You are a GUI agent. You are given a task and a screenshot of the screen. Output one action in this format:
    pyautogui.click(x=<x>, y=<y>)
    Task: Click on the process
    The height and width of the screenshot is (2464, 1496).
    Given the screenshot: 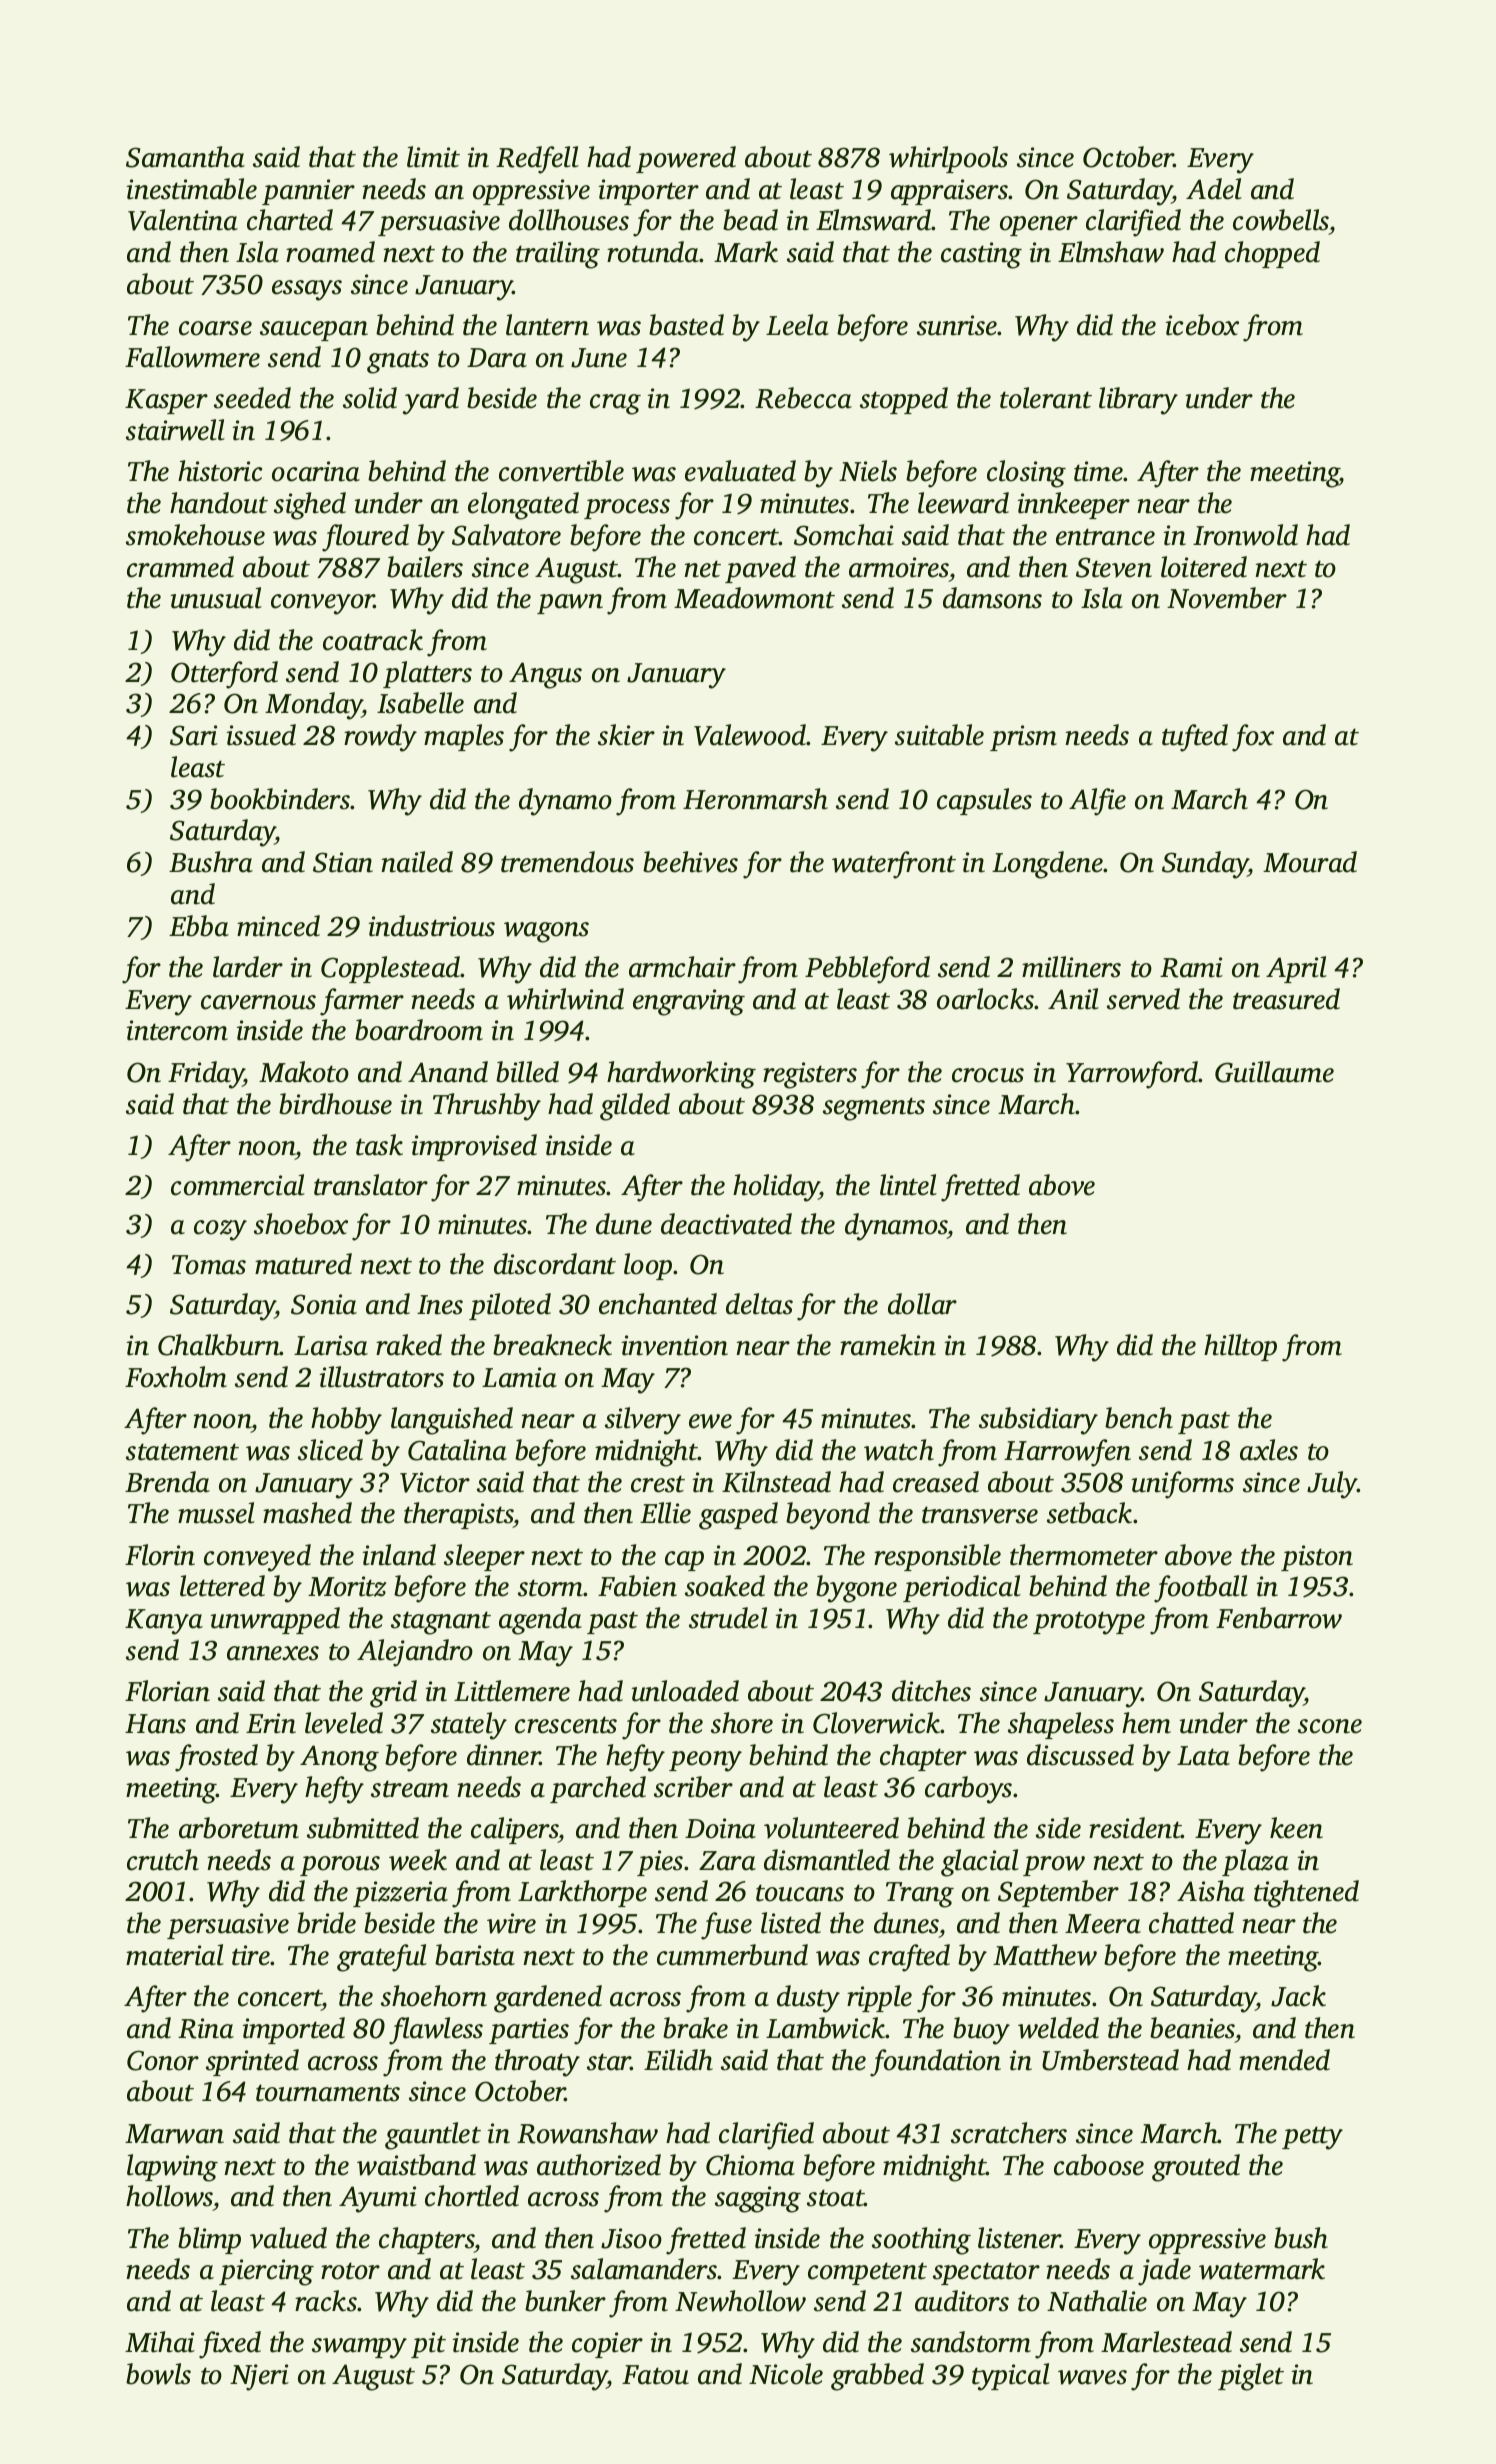 What is the action you would take?
    pyautogui.click(x=627, y=509)
